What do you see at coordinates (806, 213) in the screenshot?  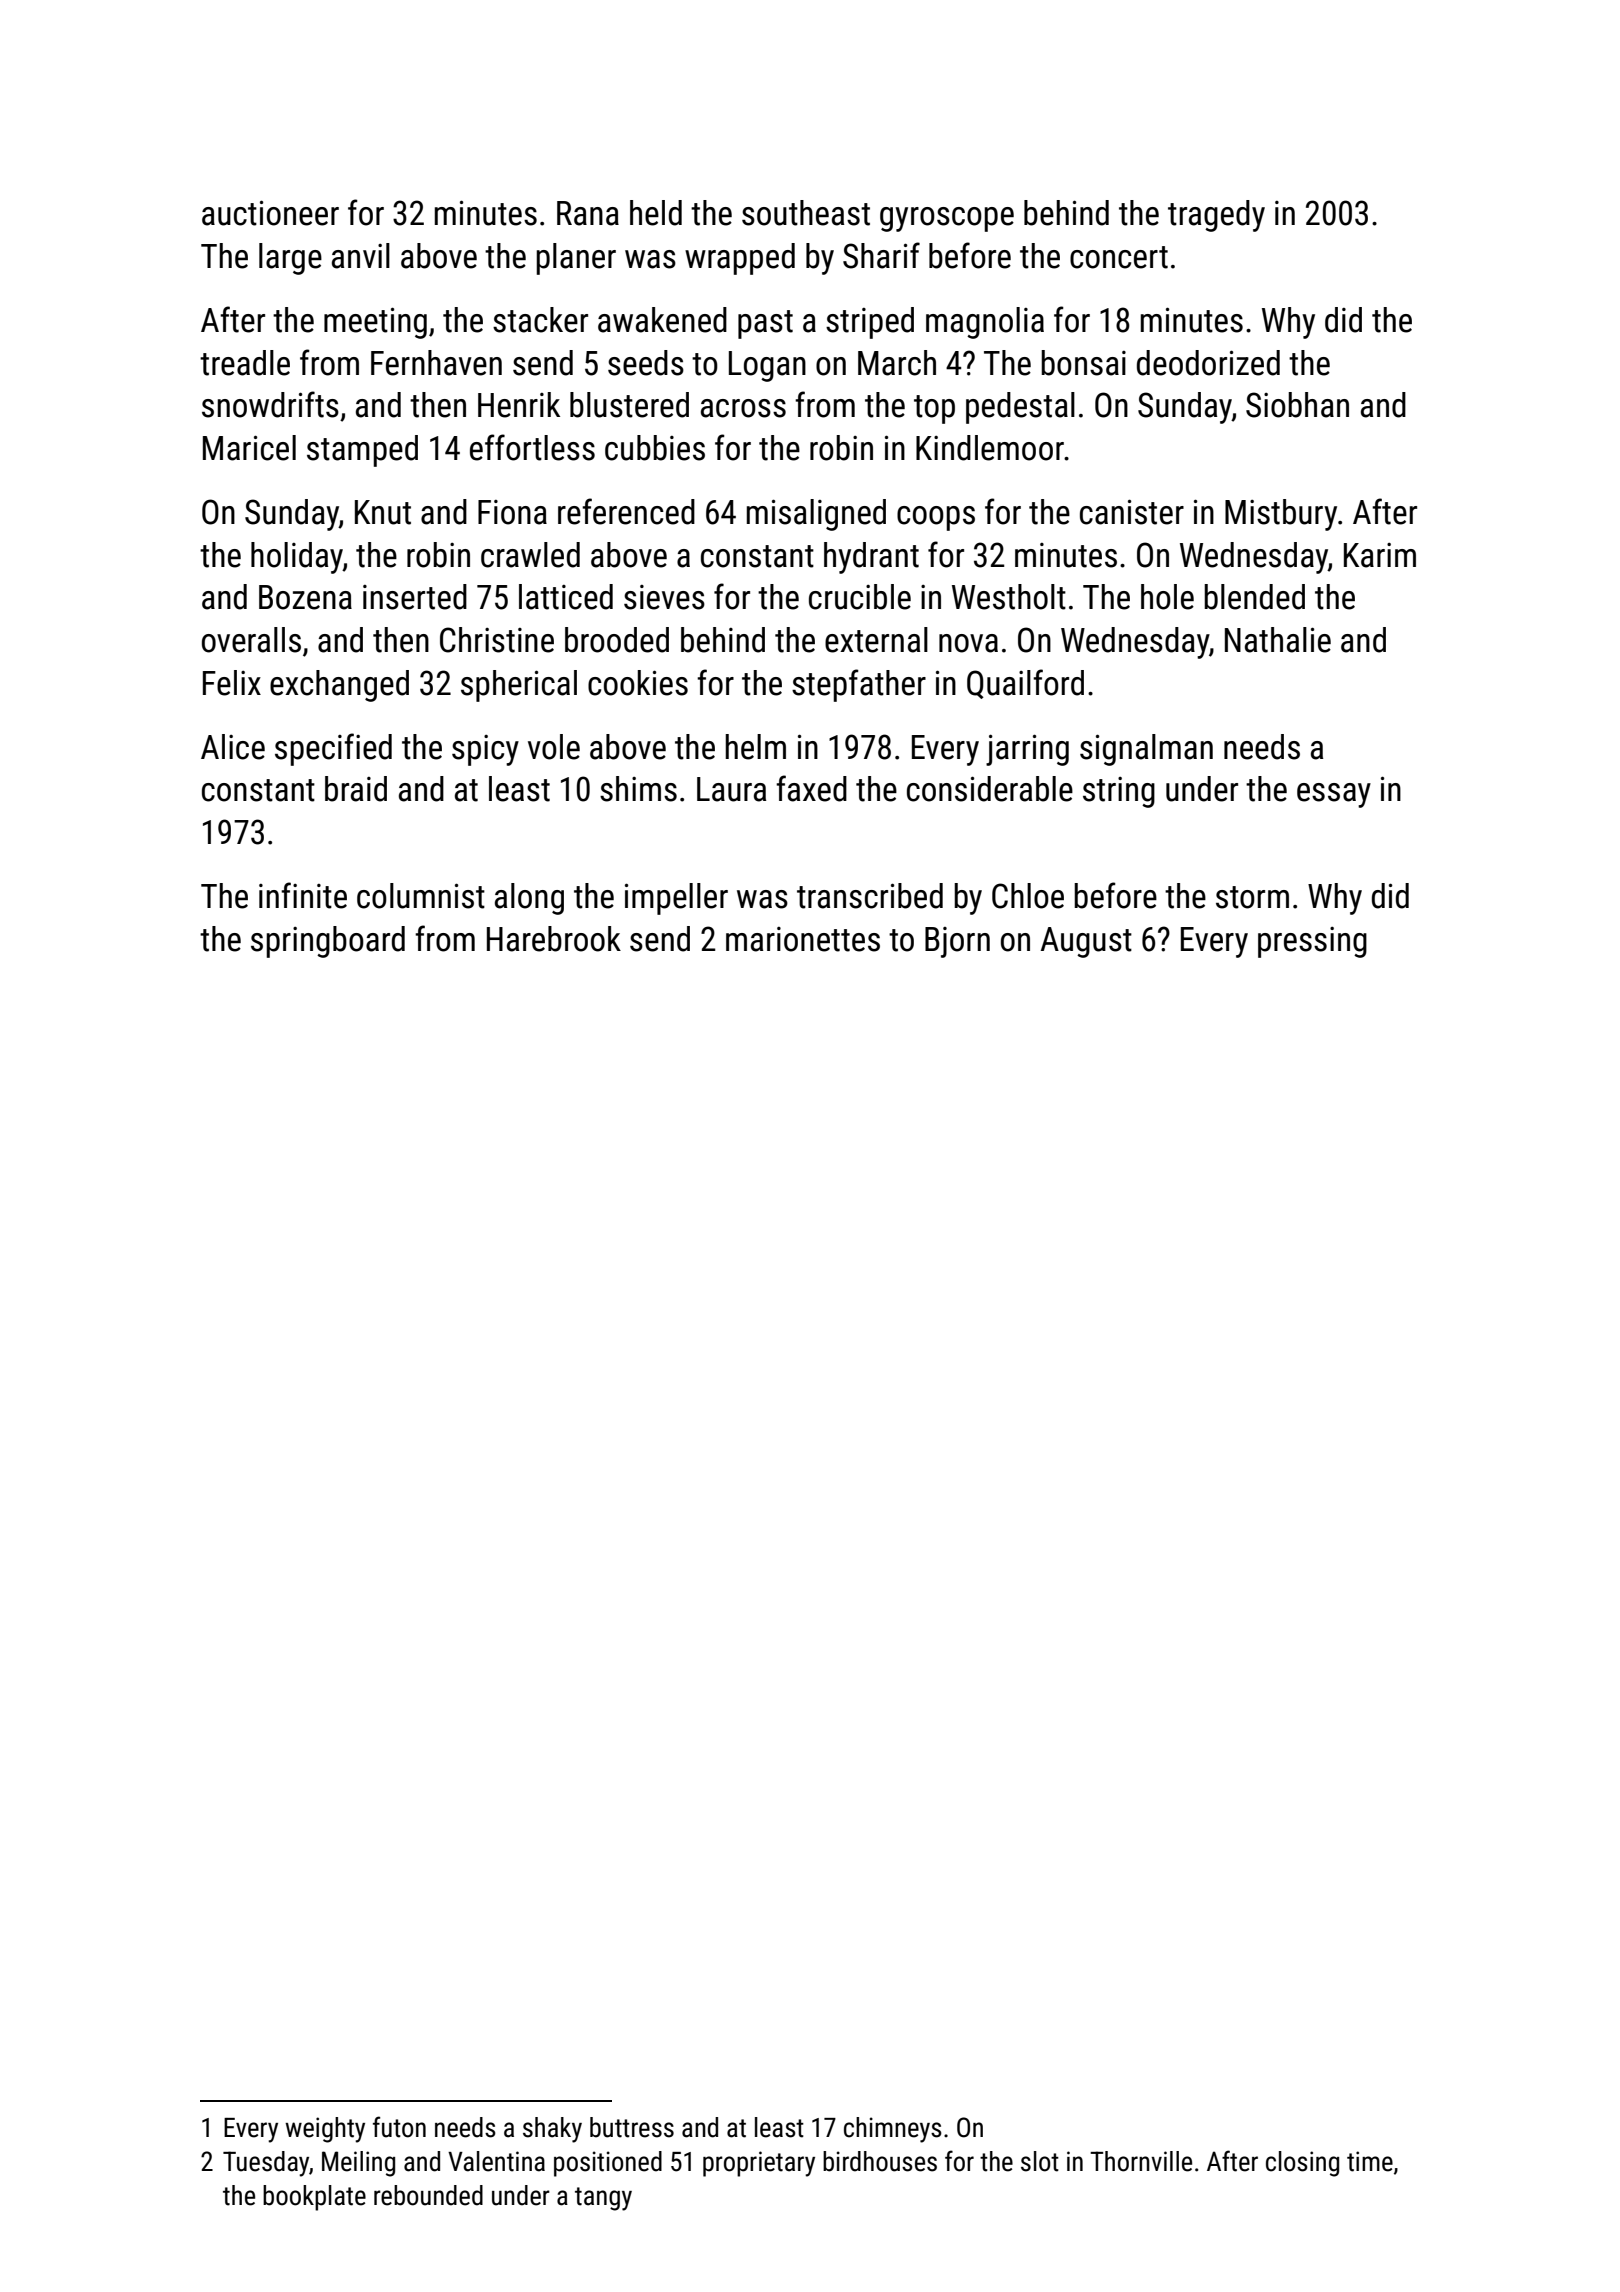 I see `southeast` at bounding box center [806, 213].
